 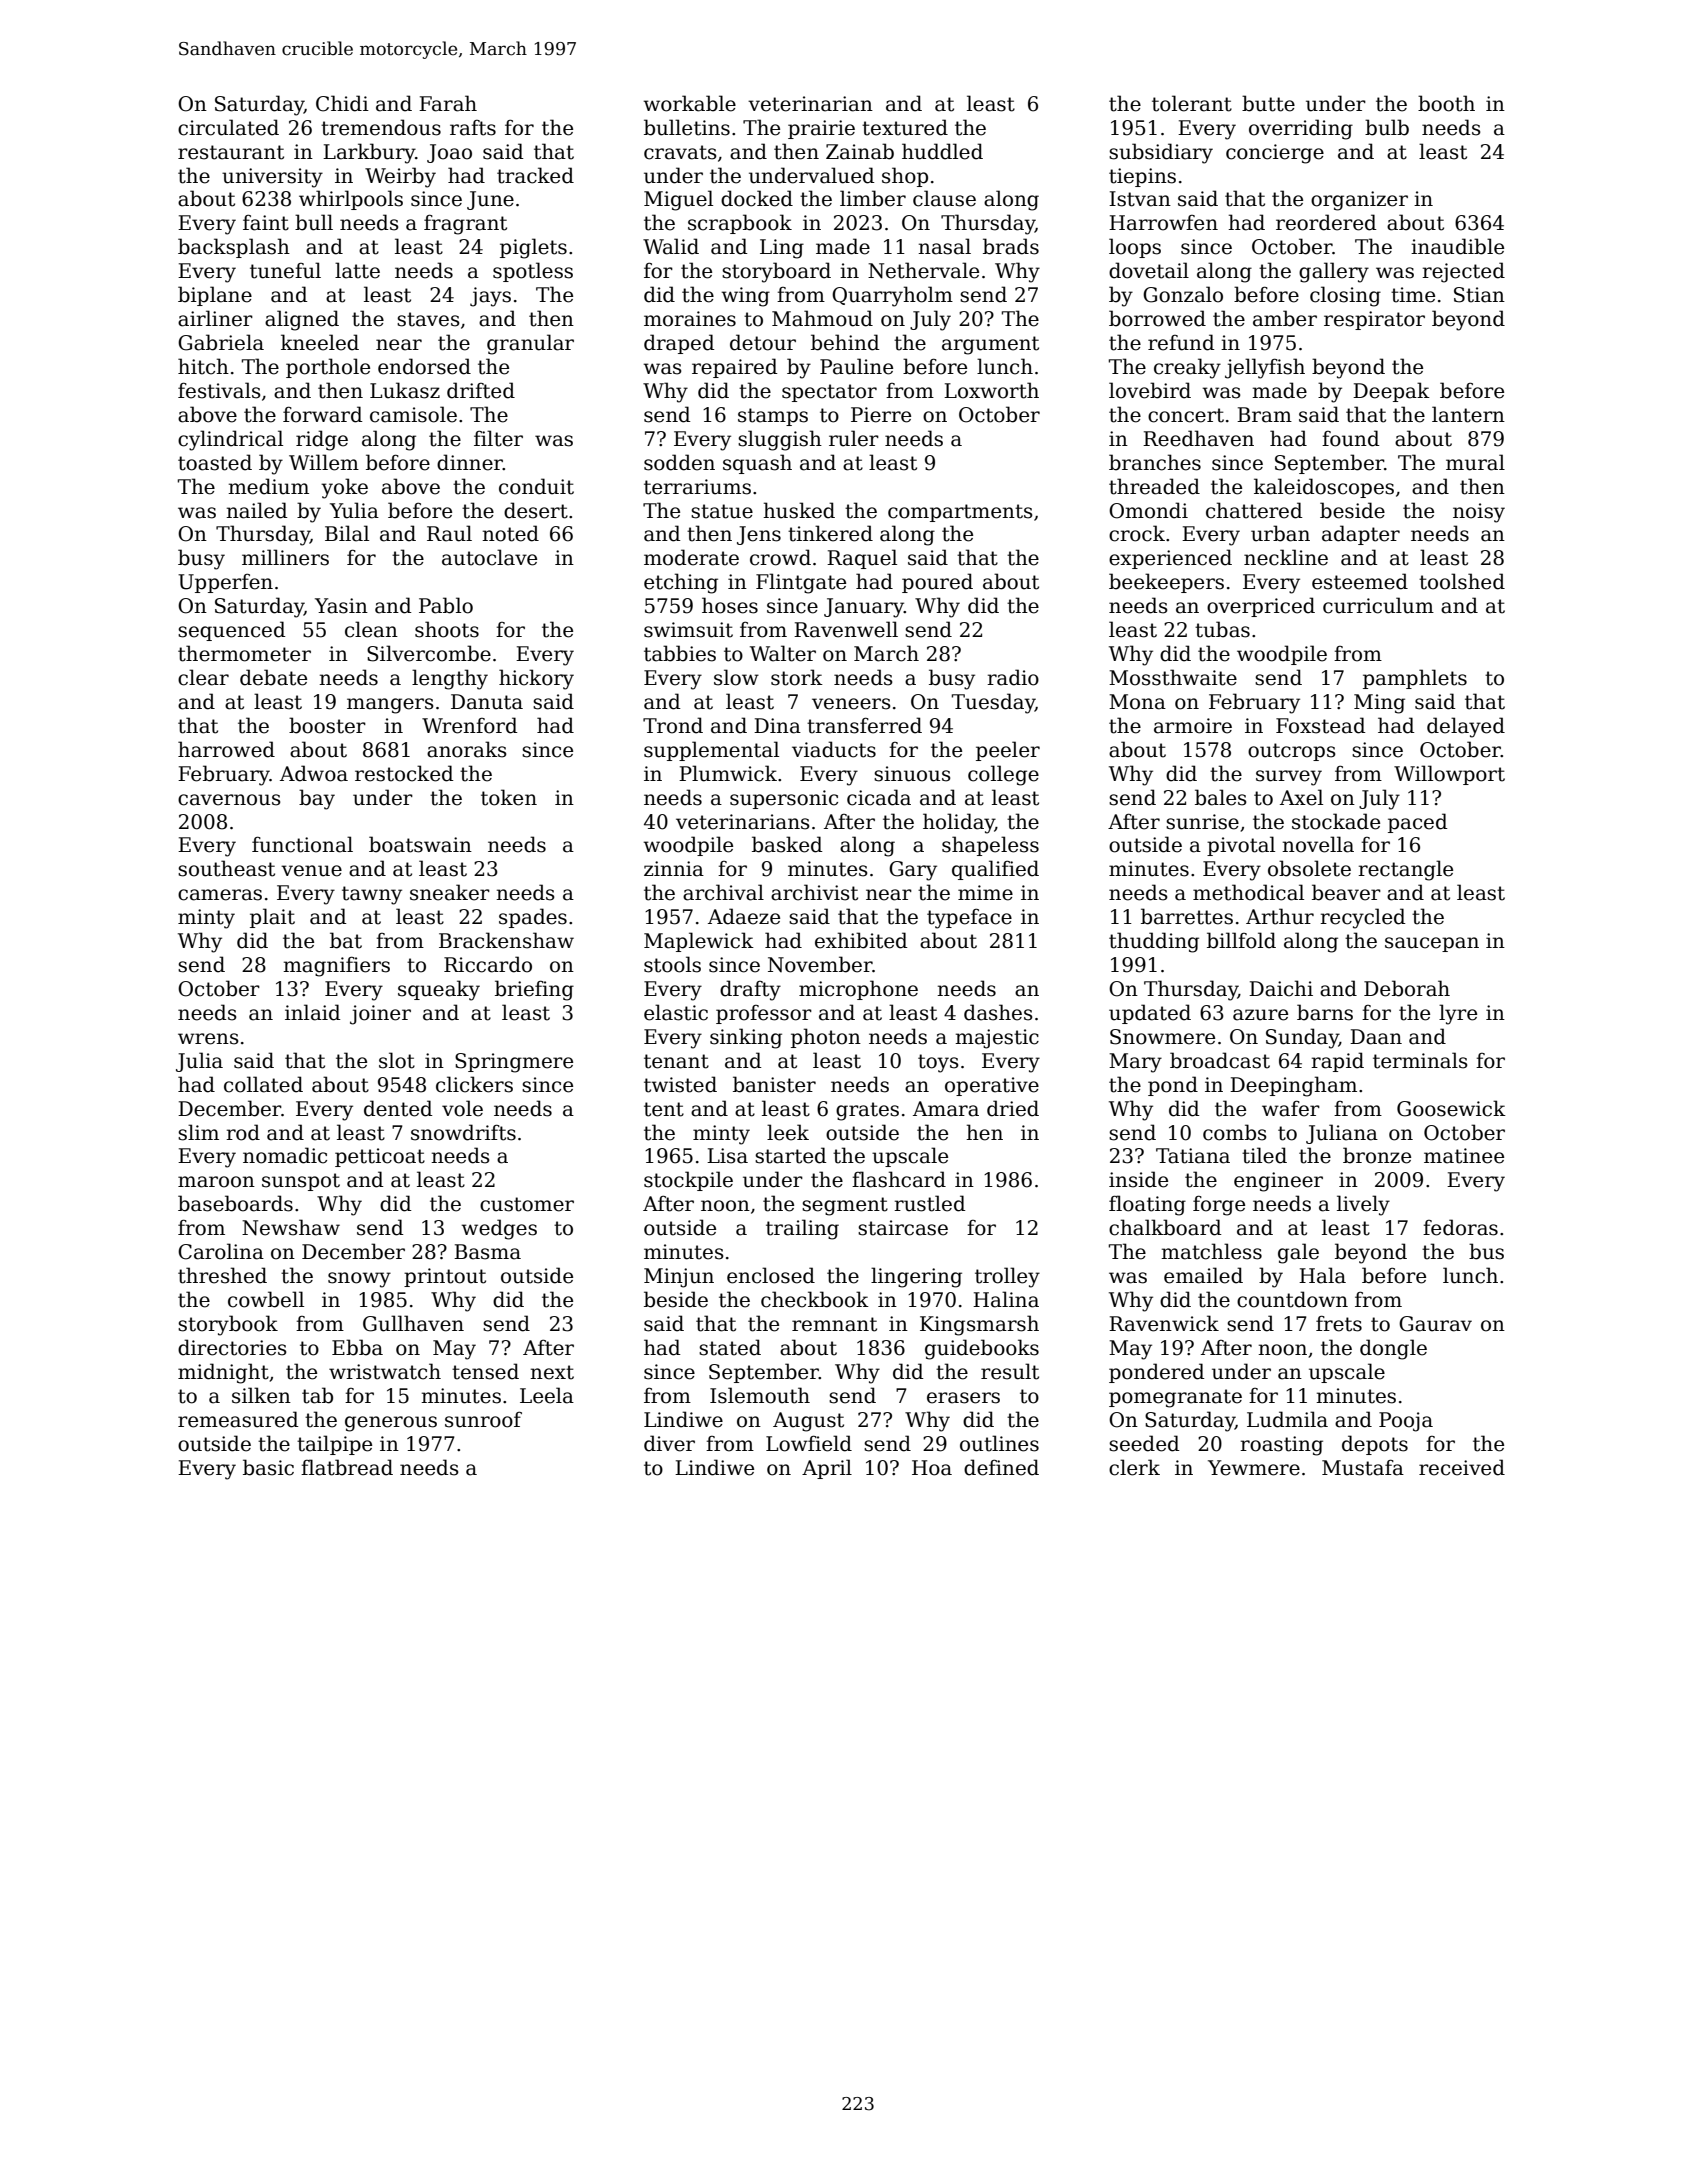 What do you see at coordinates (1363, 1467) in the page?
I see `Mustafa` at bounding box center [1363, 1467].
